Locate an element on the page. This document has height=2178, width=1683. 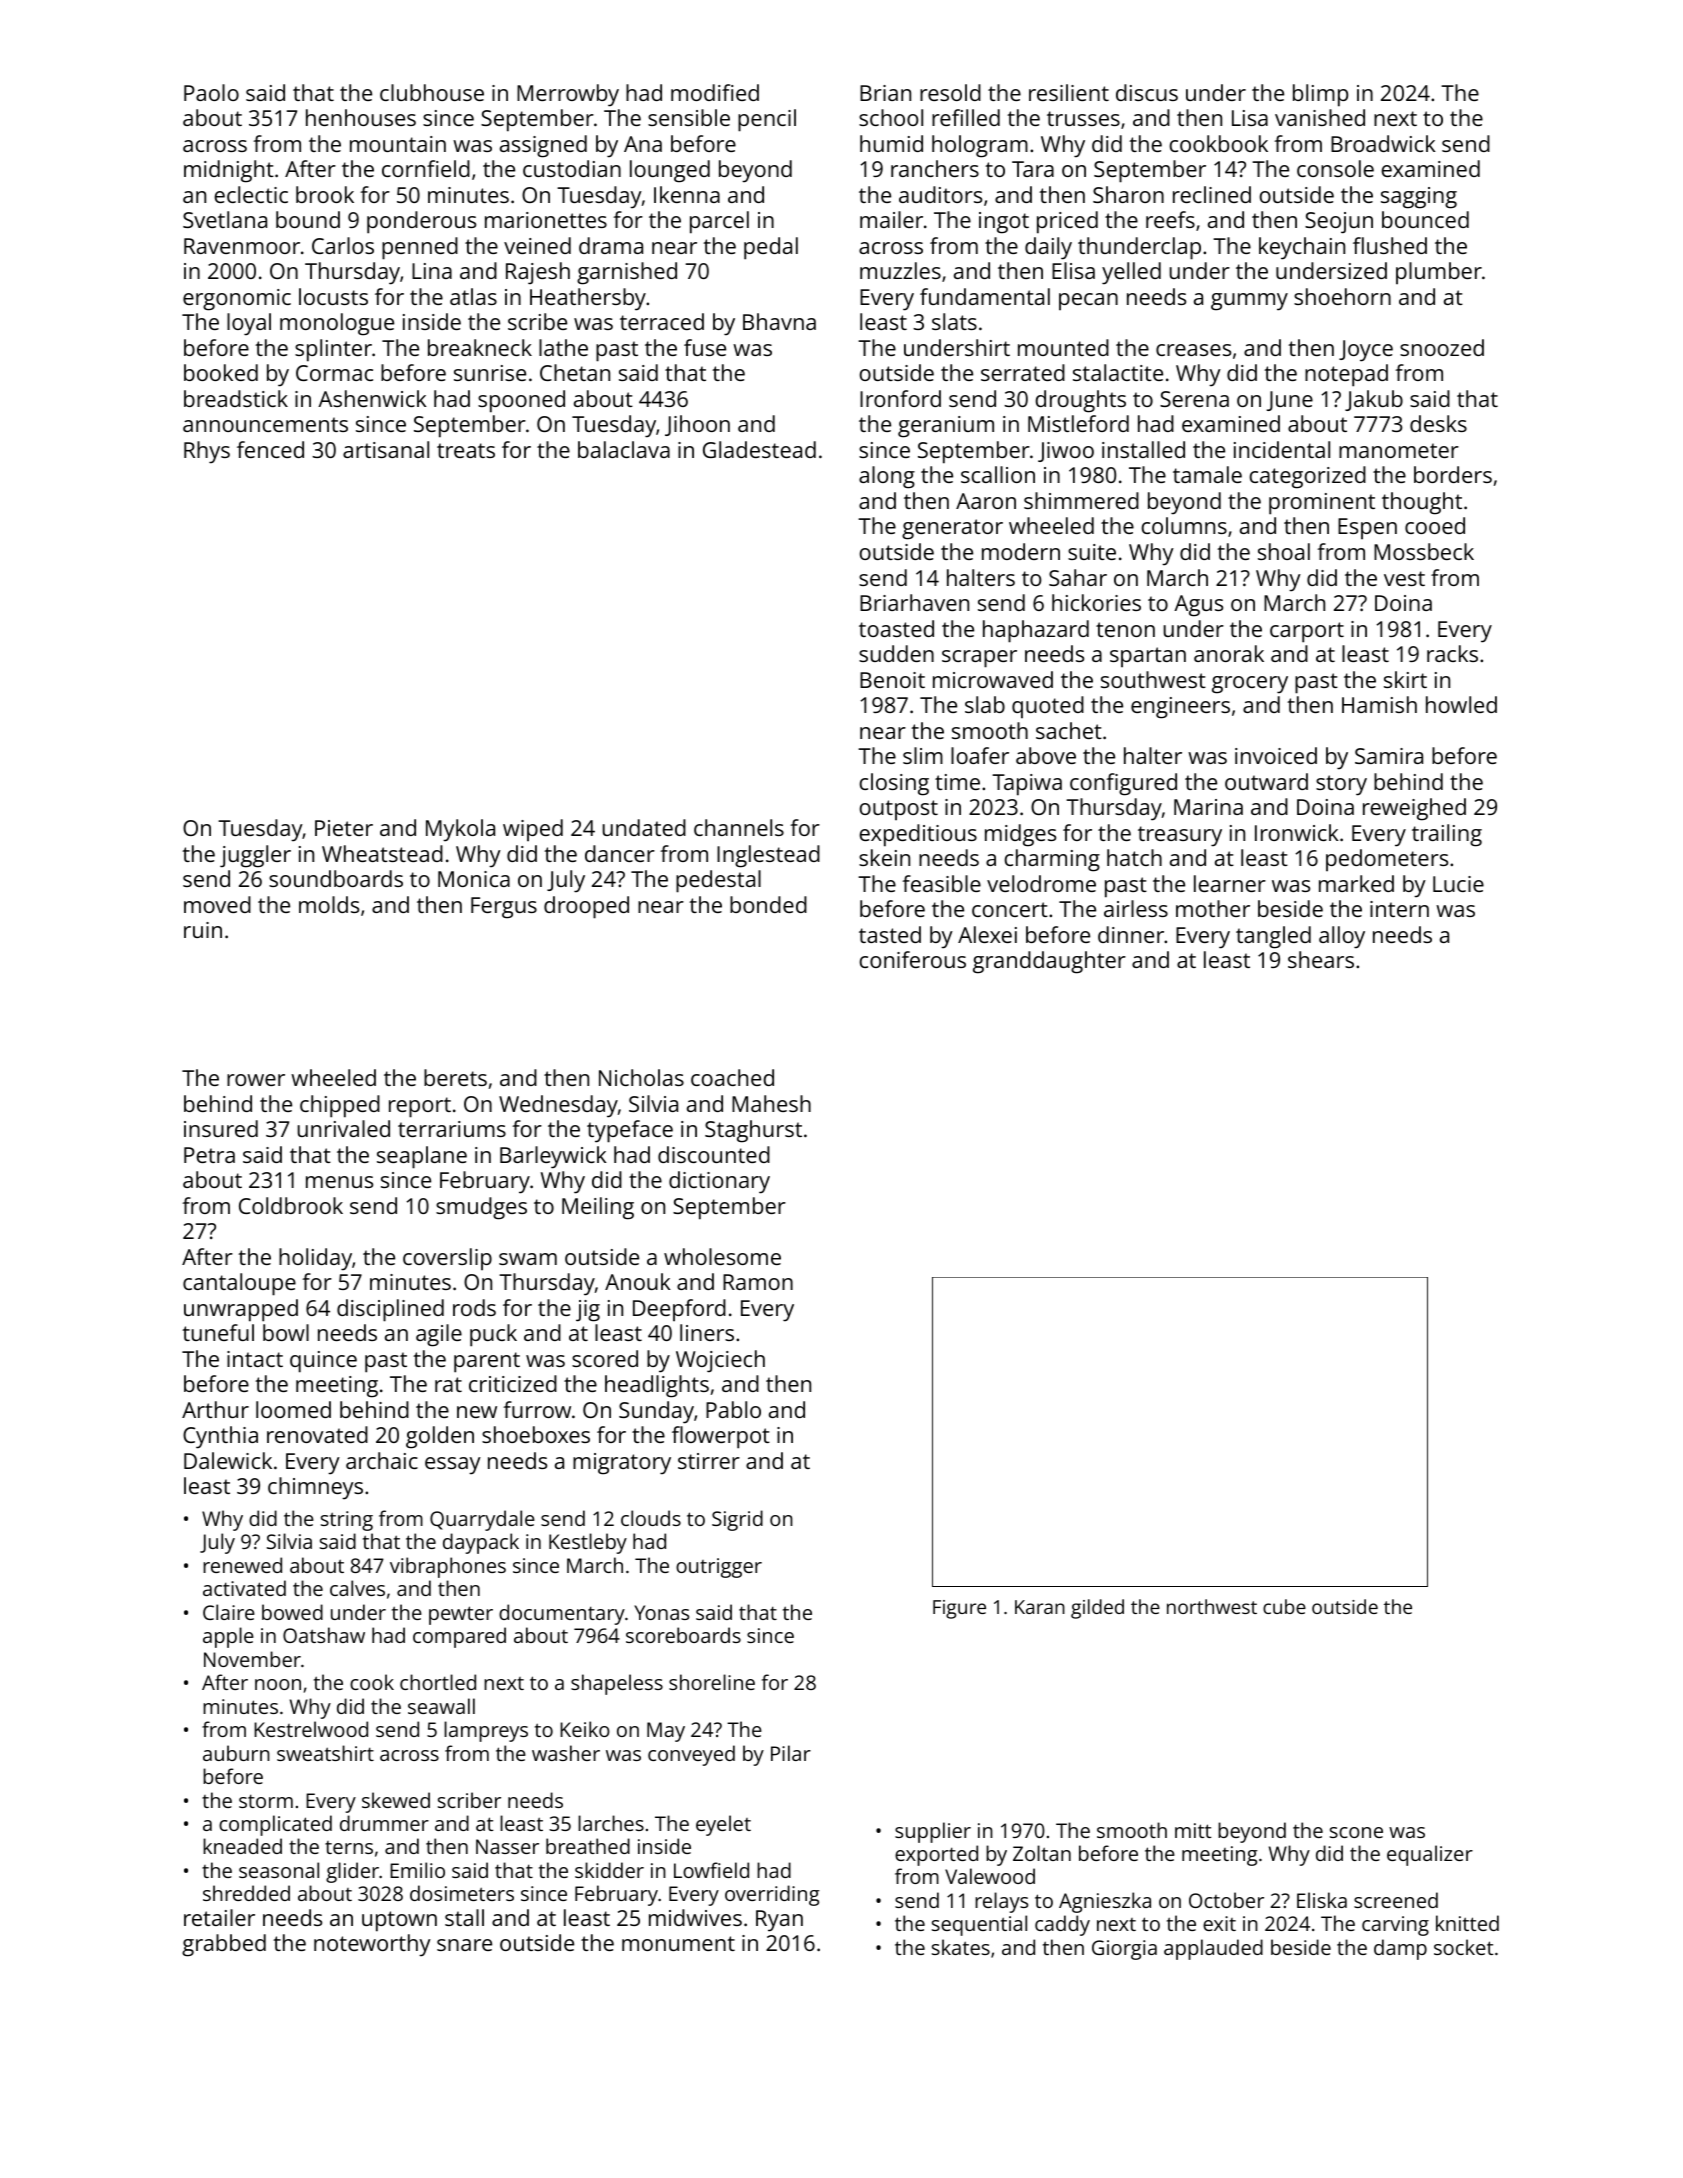
northwest is located at coordinates (1212, 1606).
